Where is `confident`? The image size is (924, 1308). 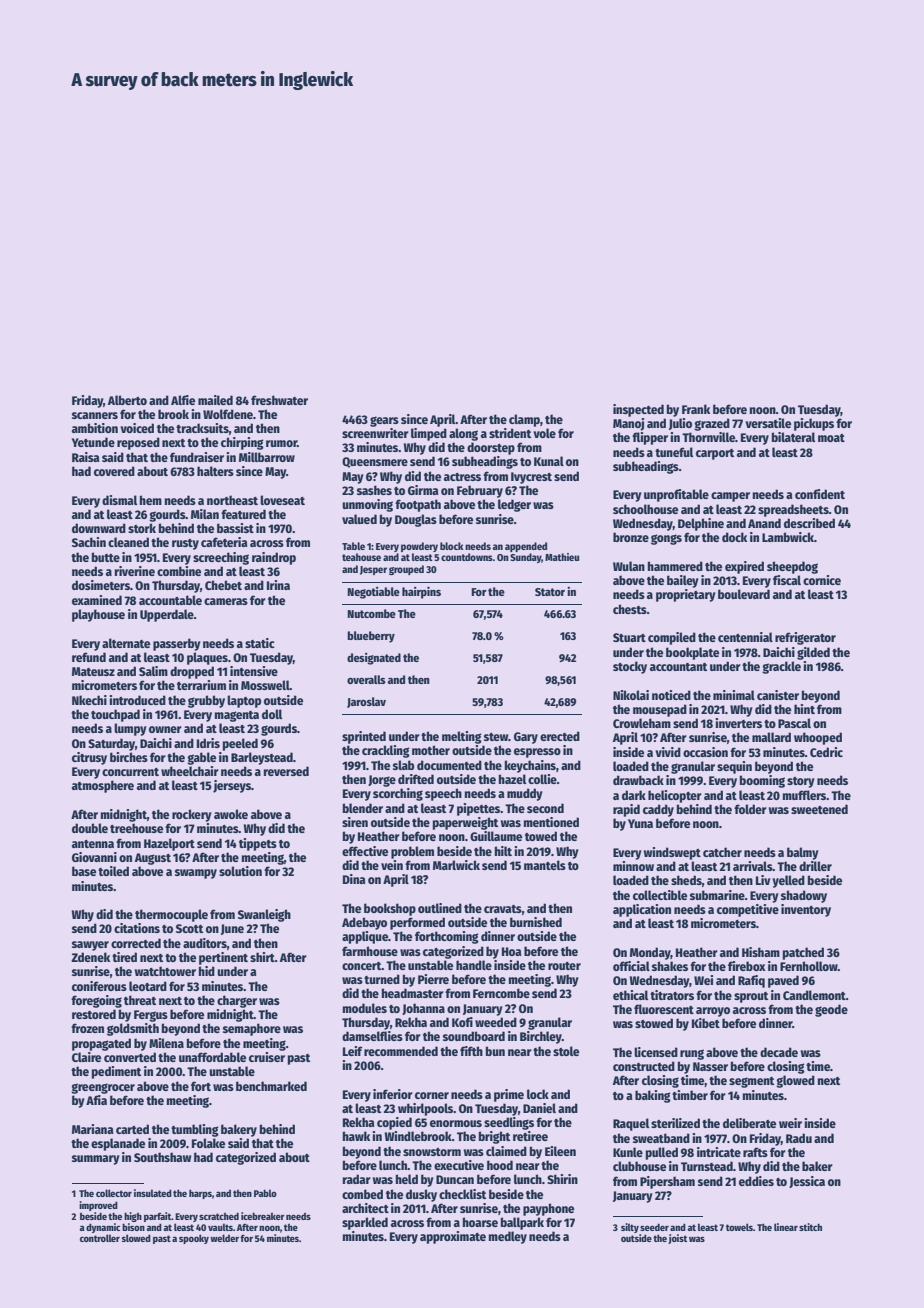 confident is located at coordinates (820, 494).
